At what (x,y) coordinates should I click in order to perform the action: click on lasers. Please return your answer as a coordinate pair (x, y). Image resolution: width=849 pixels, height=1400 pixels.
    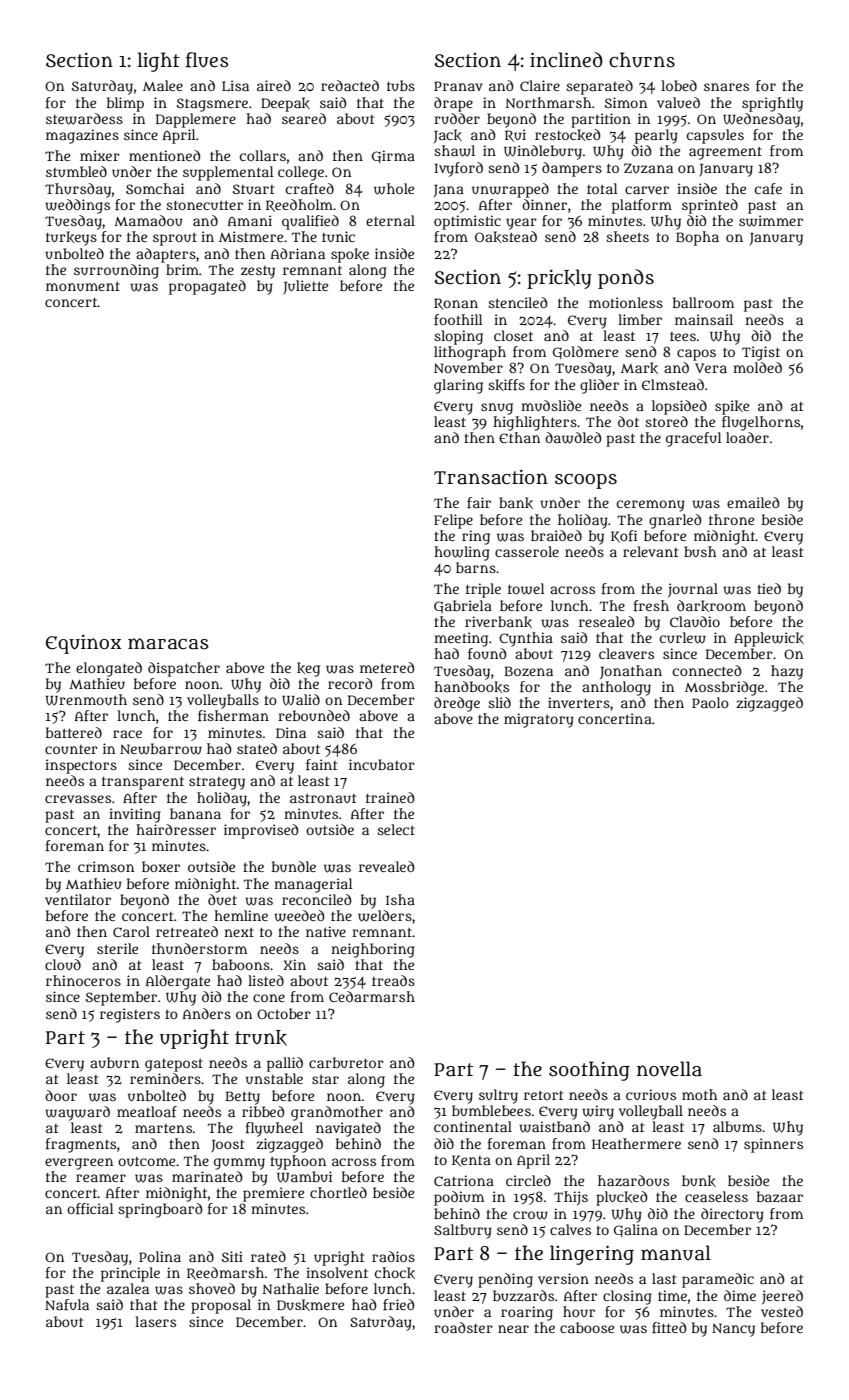
    Looking at the image, I should click on (155, 1321).
